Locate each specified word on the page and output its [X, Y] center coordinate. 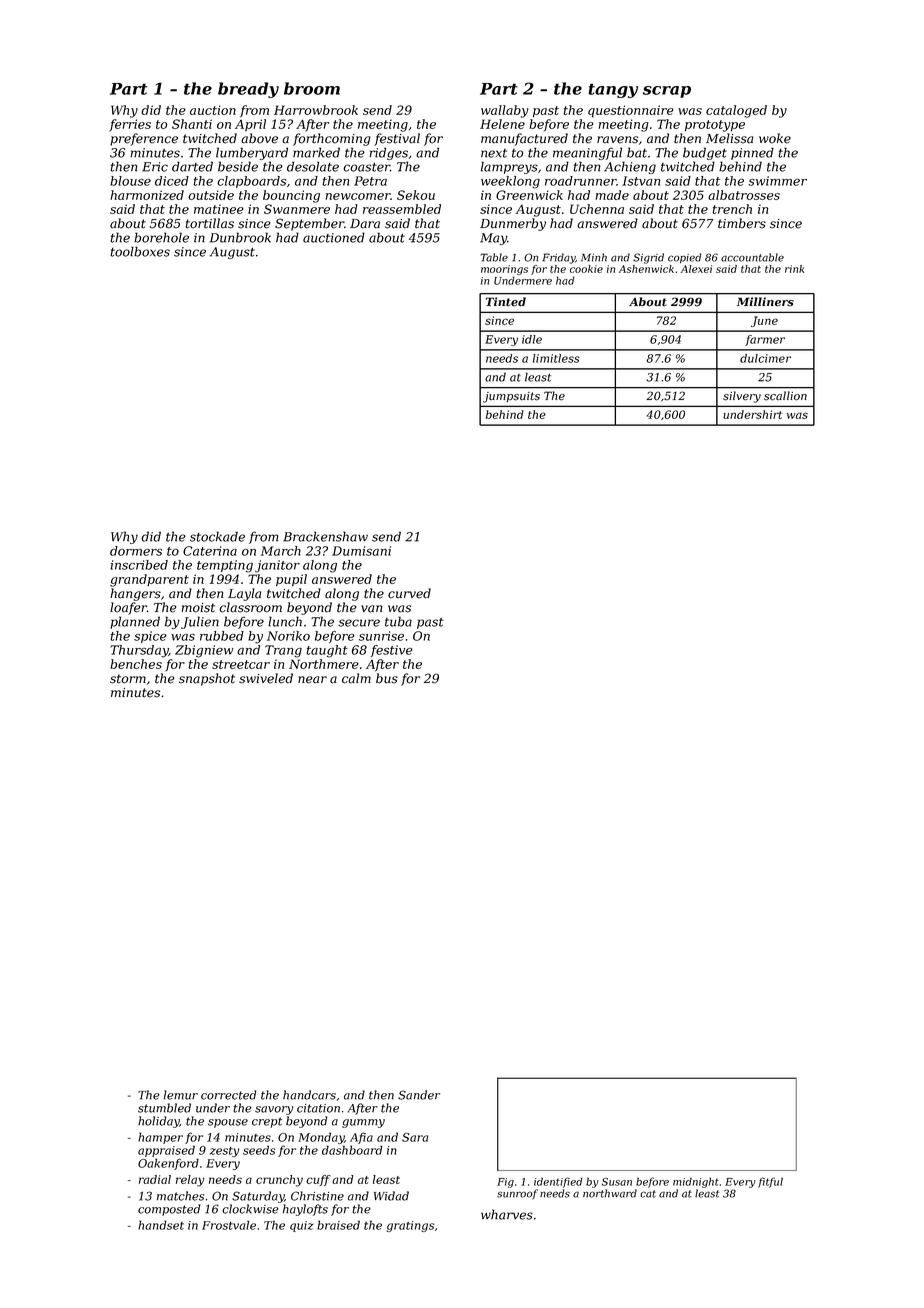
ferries [130, 125]
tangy [613, 90]
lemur [181, 1095]
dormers [136, 551]
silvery [742, 397]
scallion [785, 396]
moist [198, 608]
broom [312, 88]
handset [161, 1225]
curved [409, 593]
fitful [770, 1182]
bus [387, 678]
